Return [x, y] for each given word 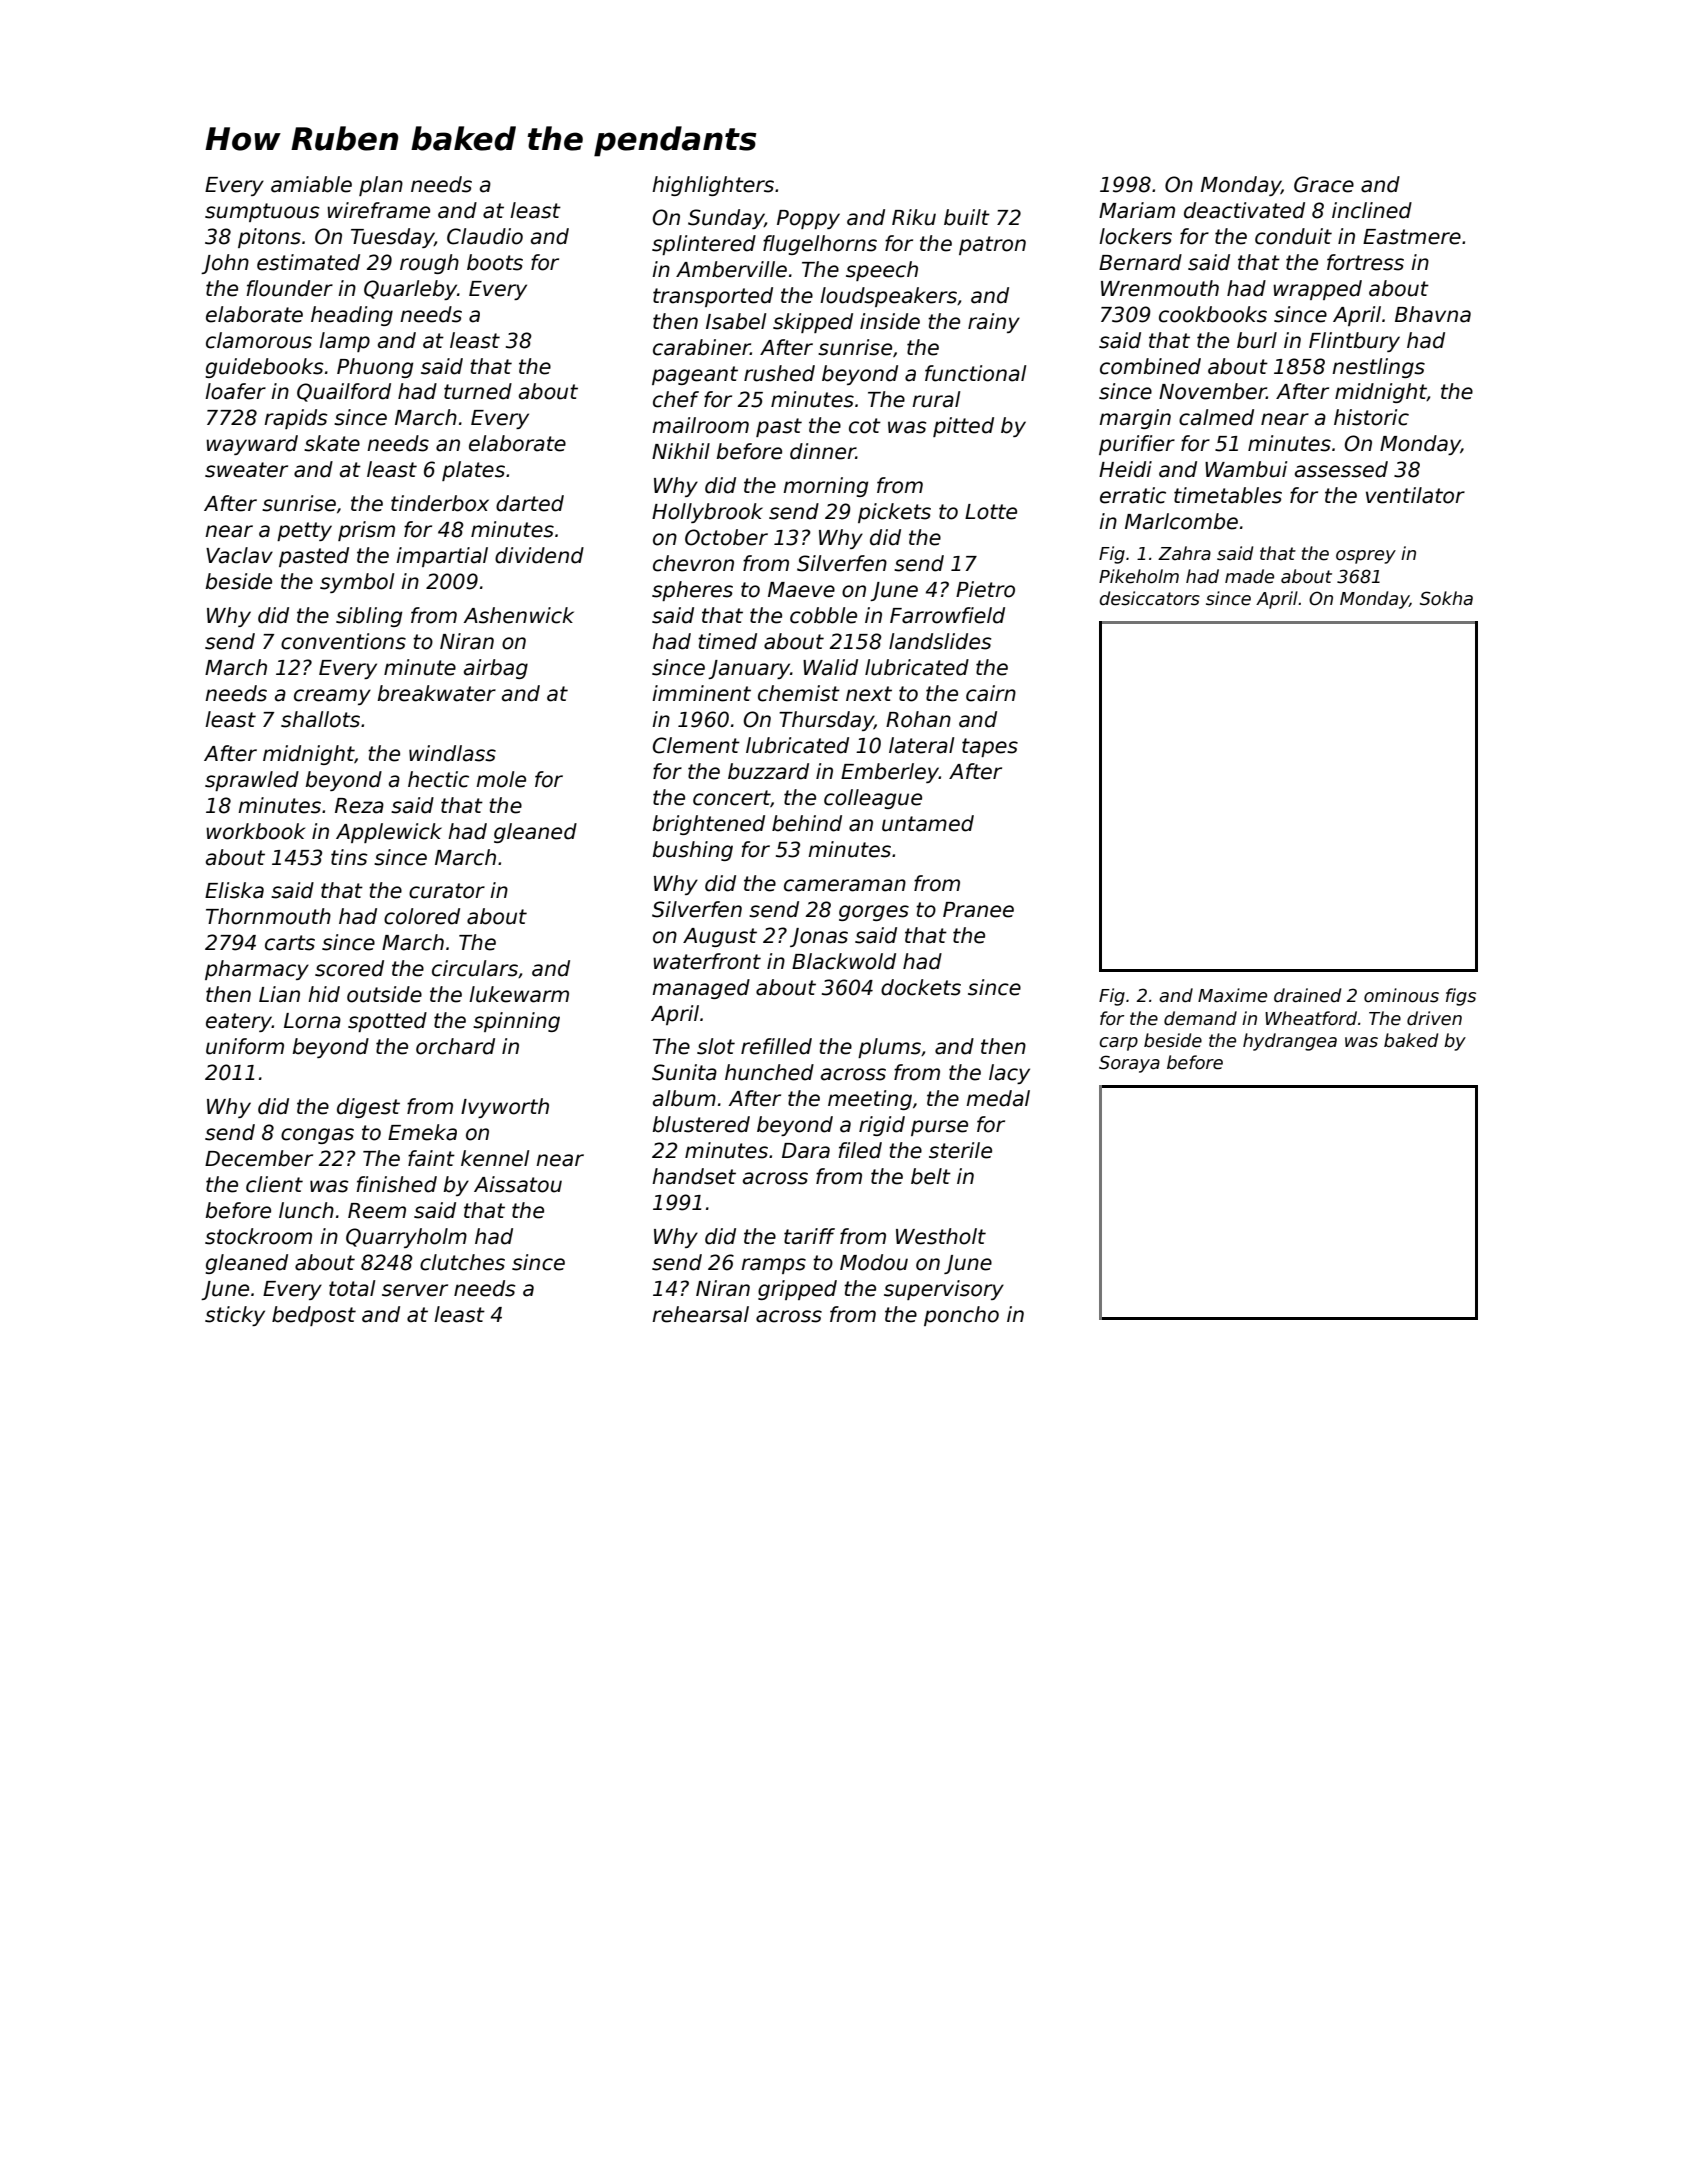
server [415, 1290]
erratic [1133, 495]
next [869, 694]
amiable [311, 184]
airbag [496, 669]
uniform [245, 1046]
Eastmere [1412, 237]
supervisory [944, 1290]
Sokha [1446, 598]
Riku [914, 217]
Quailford [344, 392]
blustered [701, 1124]
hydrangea [1290, 1042]
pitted [963, 427]
